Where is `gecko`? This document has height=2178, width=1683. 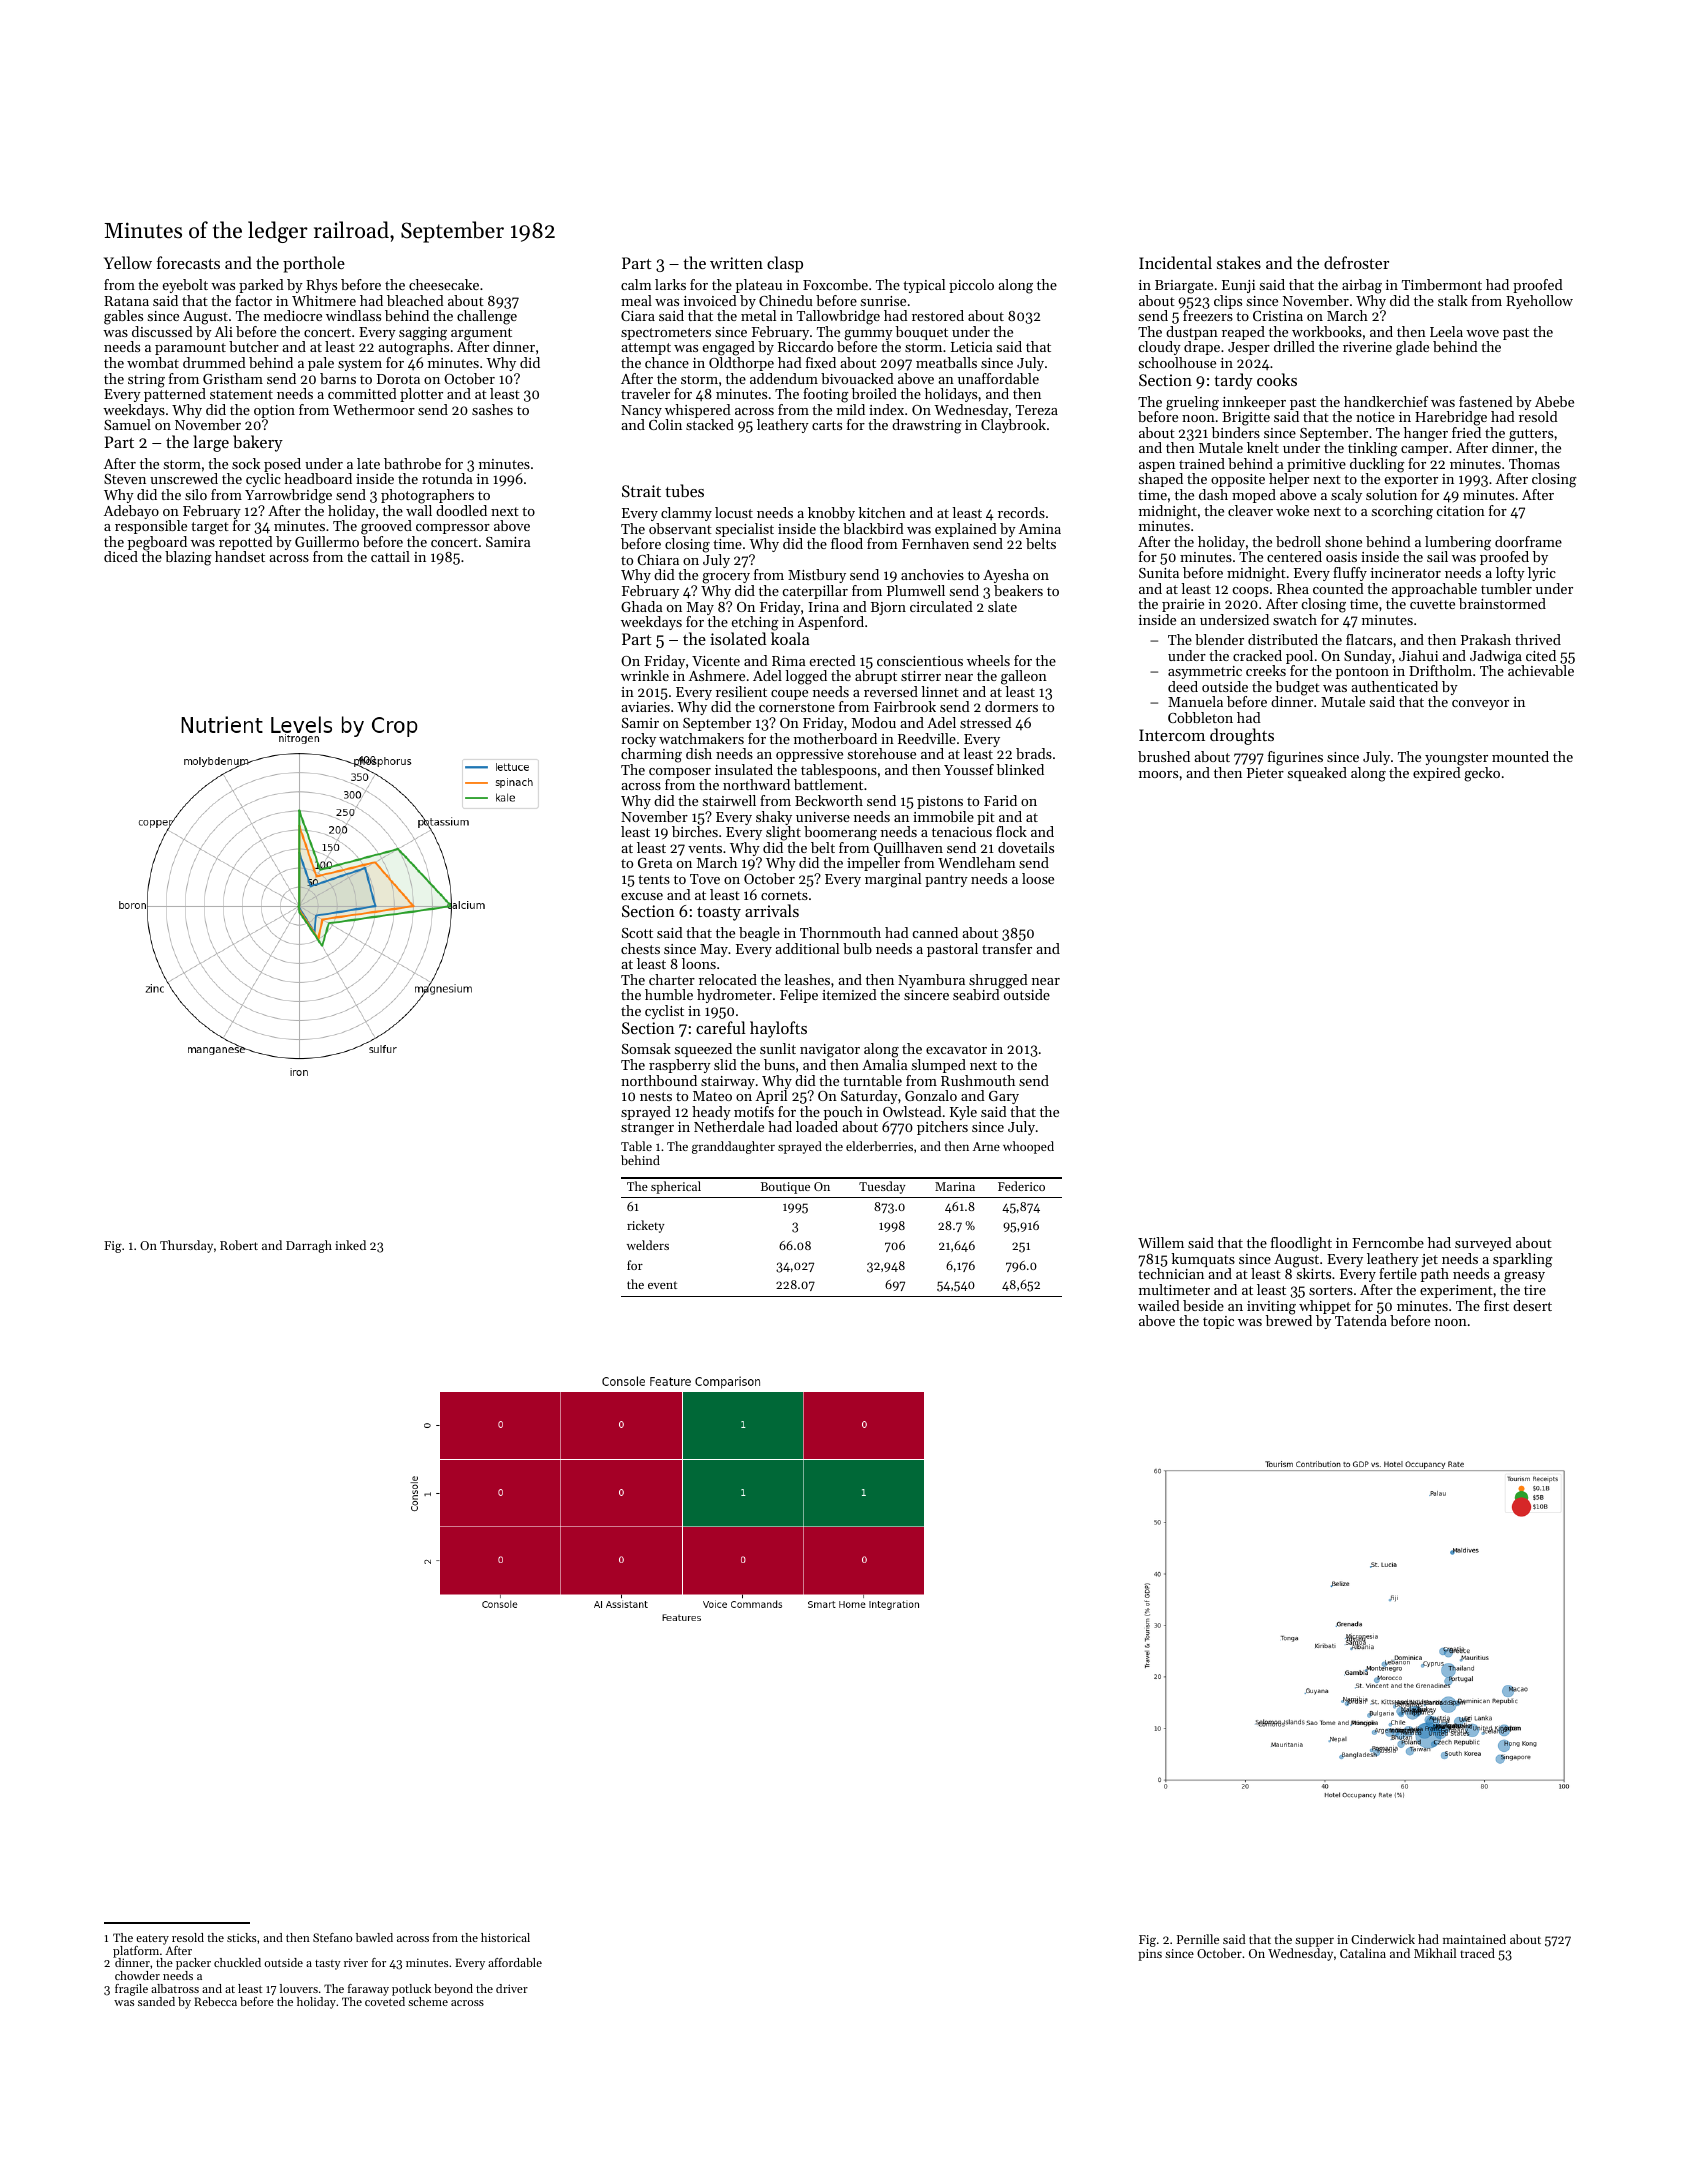
gecko is located at coordinates (1482, 774).
